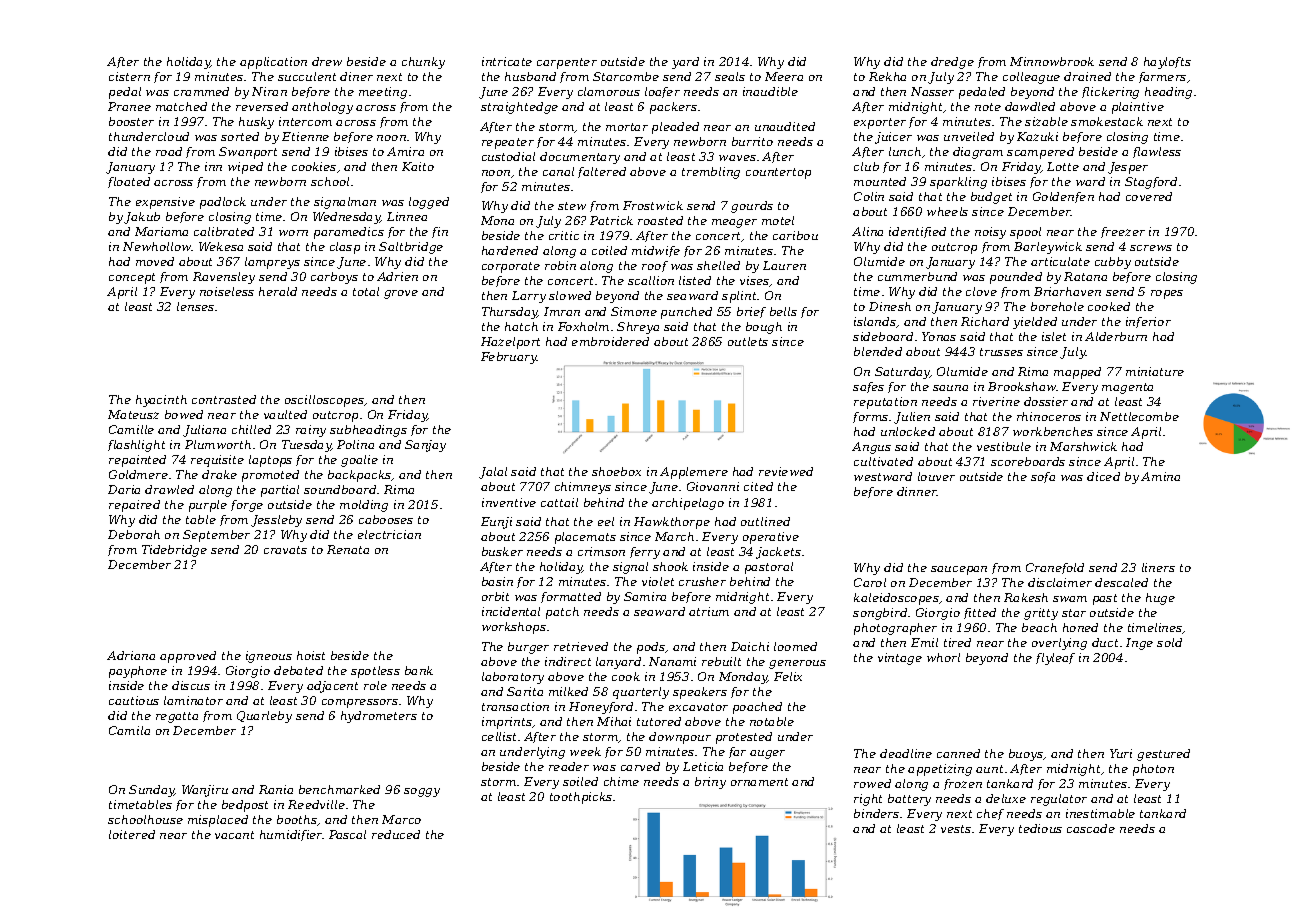  Describe the element at coordinates (327, 61) in the screenshot. I see `drew` at that location.
